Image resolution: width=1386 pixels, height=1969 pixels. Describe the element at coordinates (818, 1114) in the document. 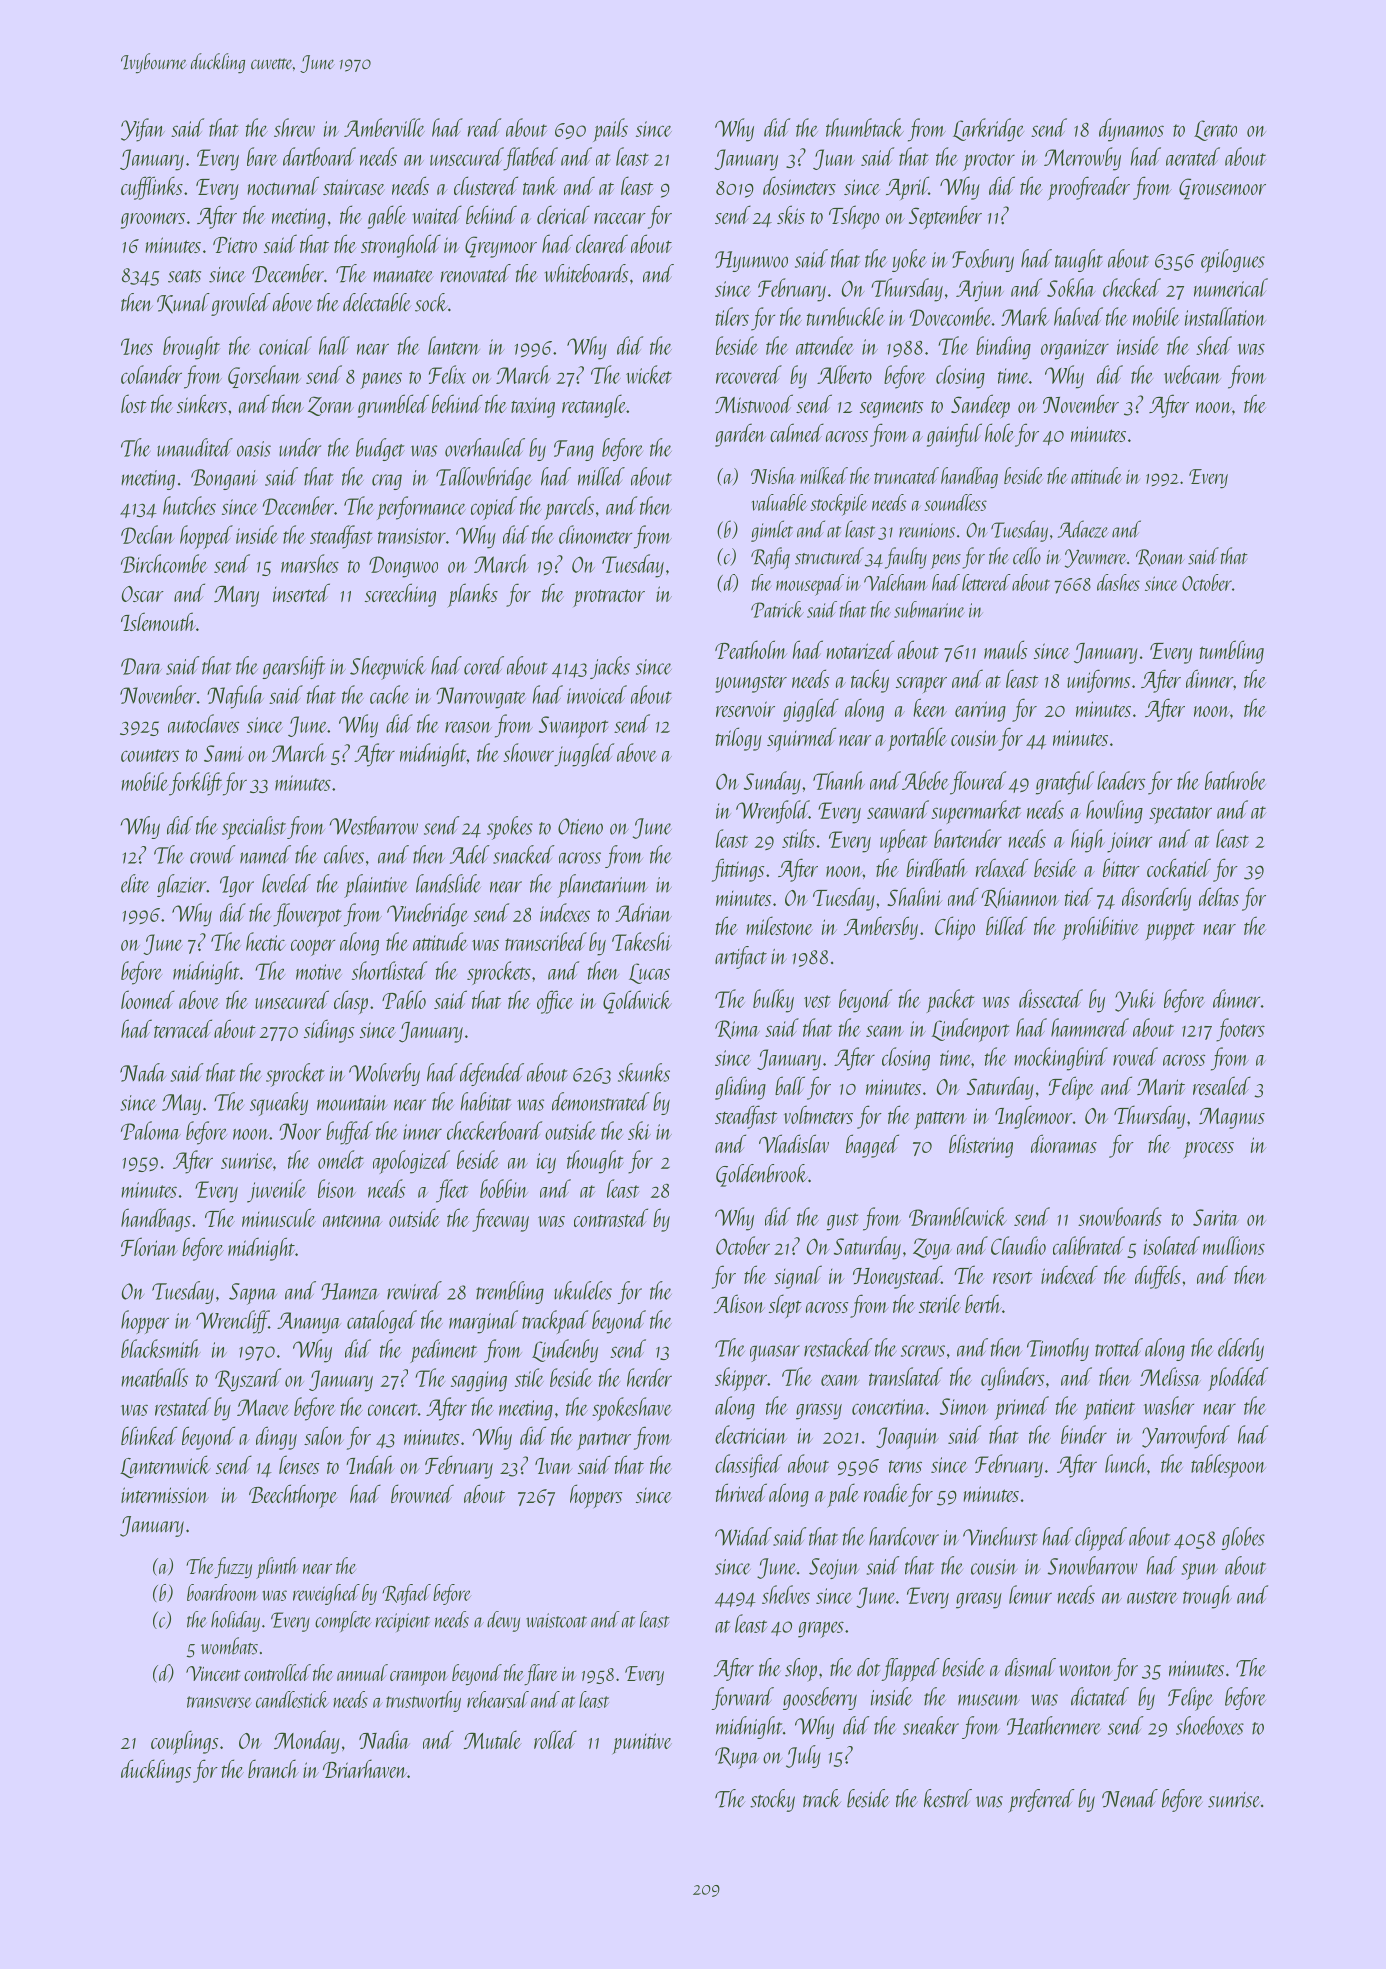

I see `voltmeters` at that location.
